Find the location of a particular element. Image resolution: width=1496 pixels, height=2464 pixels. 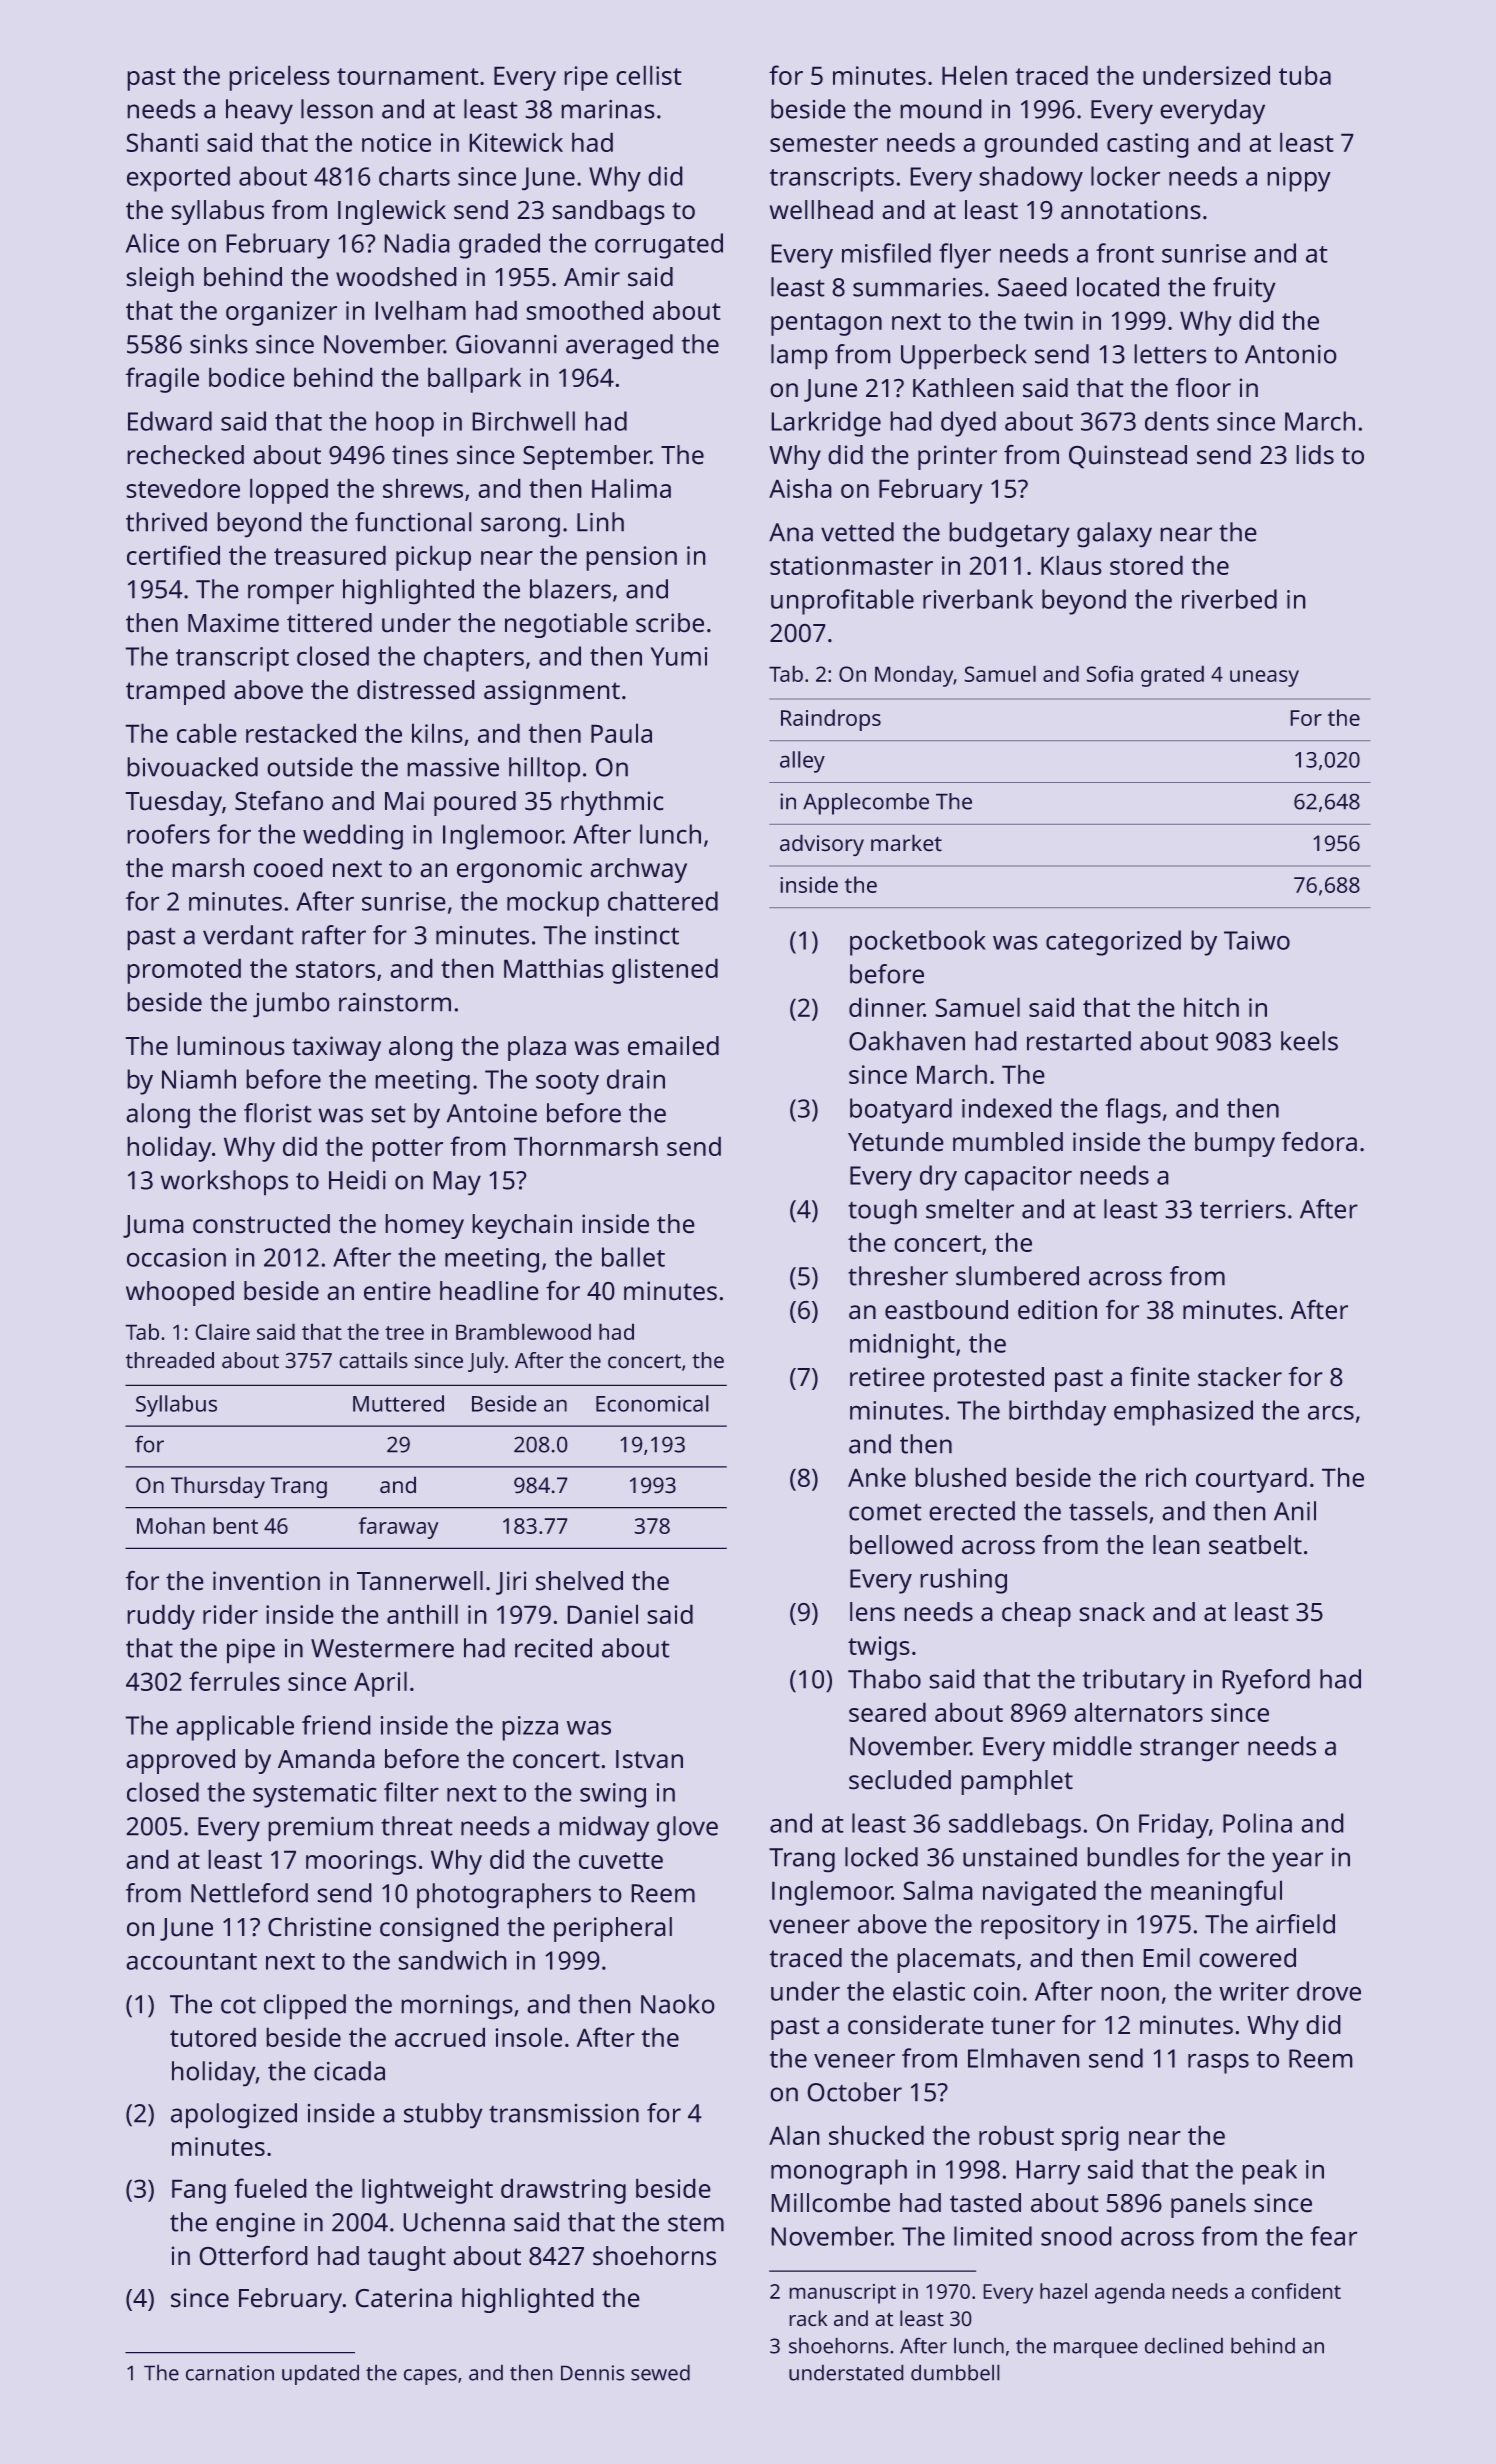

secluded is located at coordinates (900, 1780).
